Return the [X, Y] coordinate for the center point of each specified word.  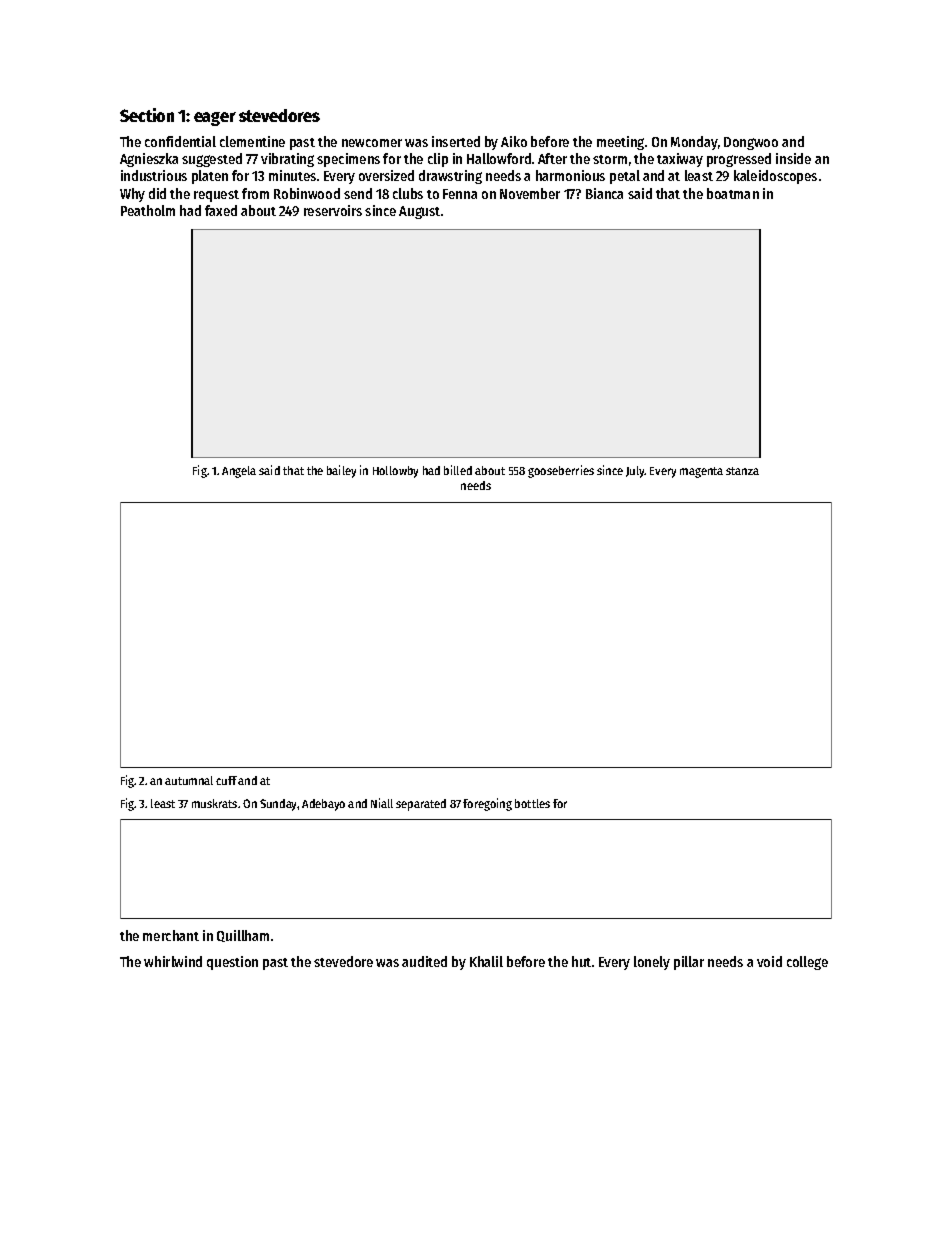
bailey [341, 471]
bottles [532, 803]
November [530, 193]
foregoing [487, 804]
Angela [239, 472]
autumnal [189, 780]
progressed [739, 160]
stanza [742, 471]
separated [421, 805]
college [807, 963]
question [232, 963]
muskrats [214, 803]
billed [458, 470]
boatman [733, 193]
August [419, 212]
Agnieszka [149, 160]
